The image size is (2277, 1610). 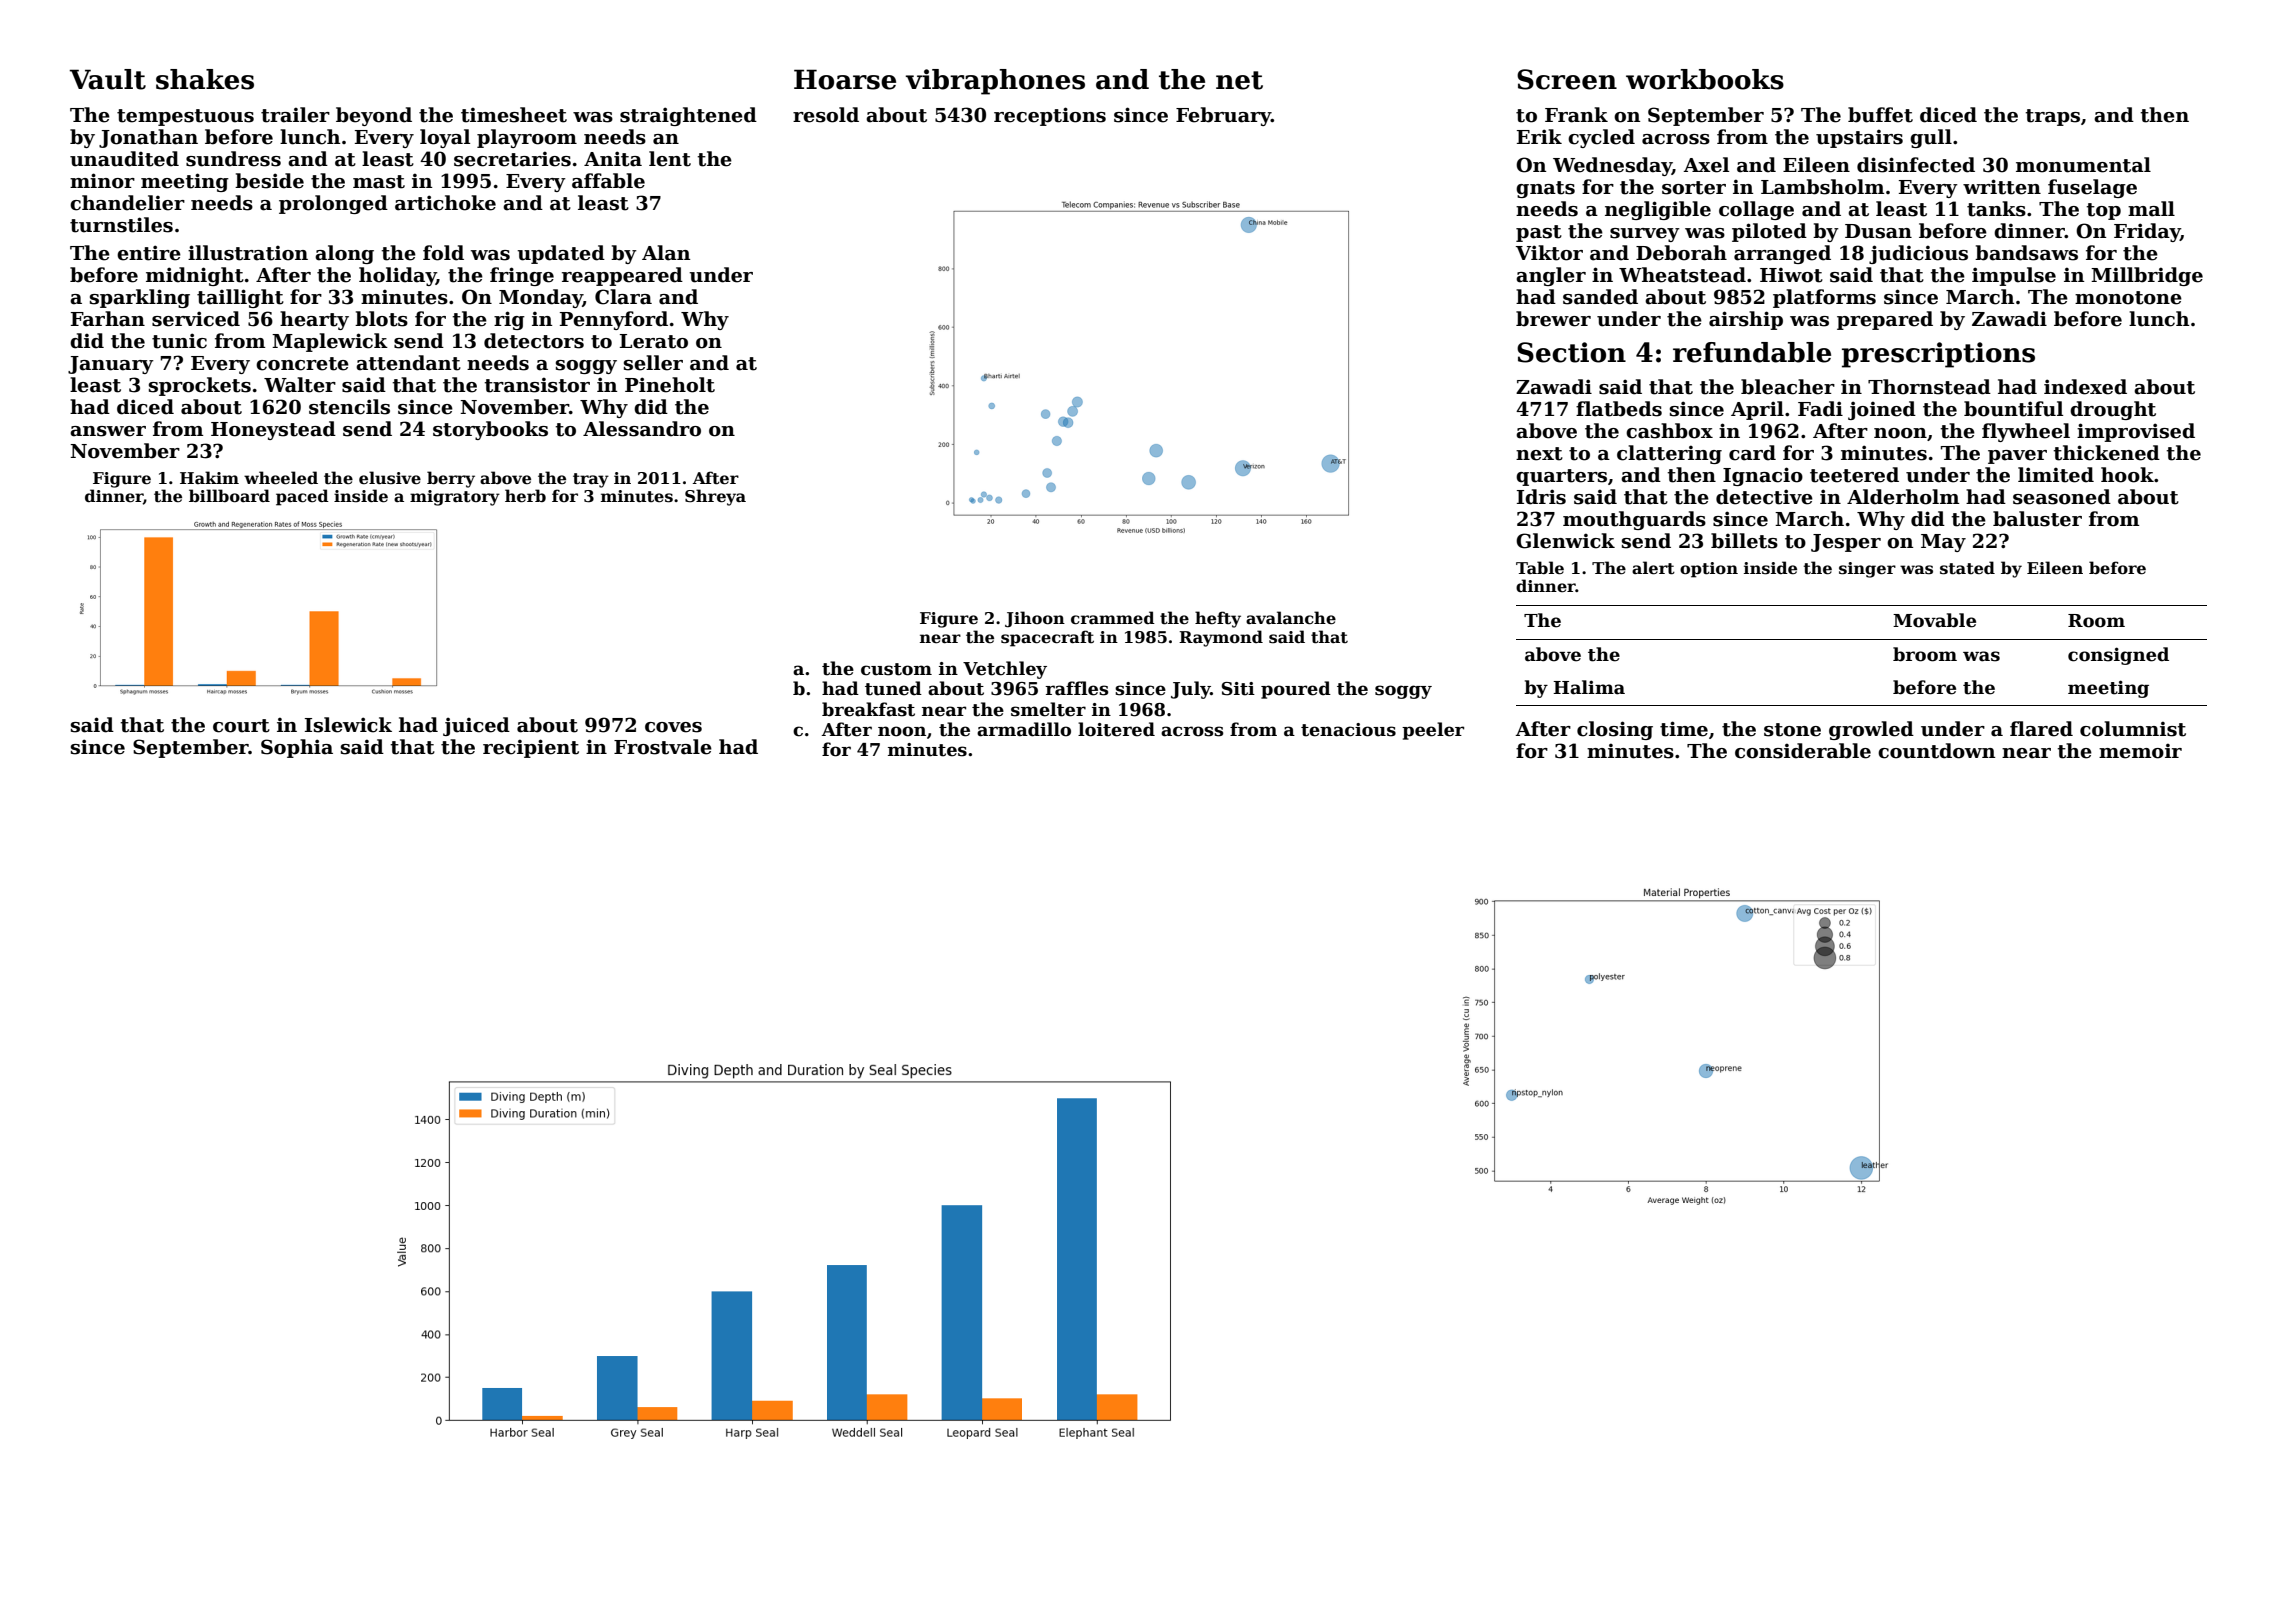 What do you see at coordinates (476, 726) in the screenshot?
I see `juiced` at bounding box center [476, 726].
